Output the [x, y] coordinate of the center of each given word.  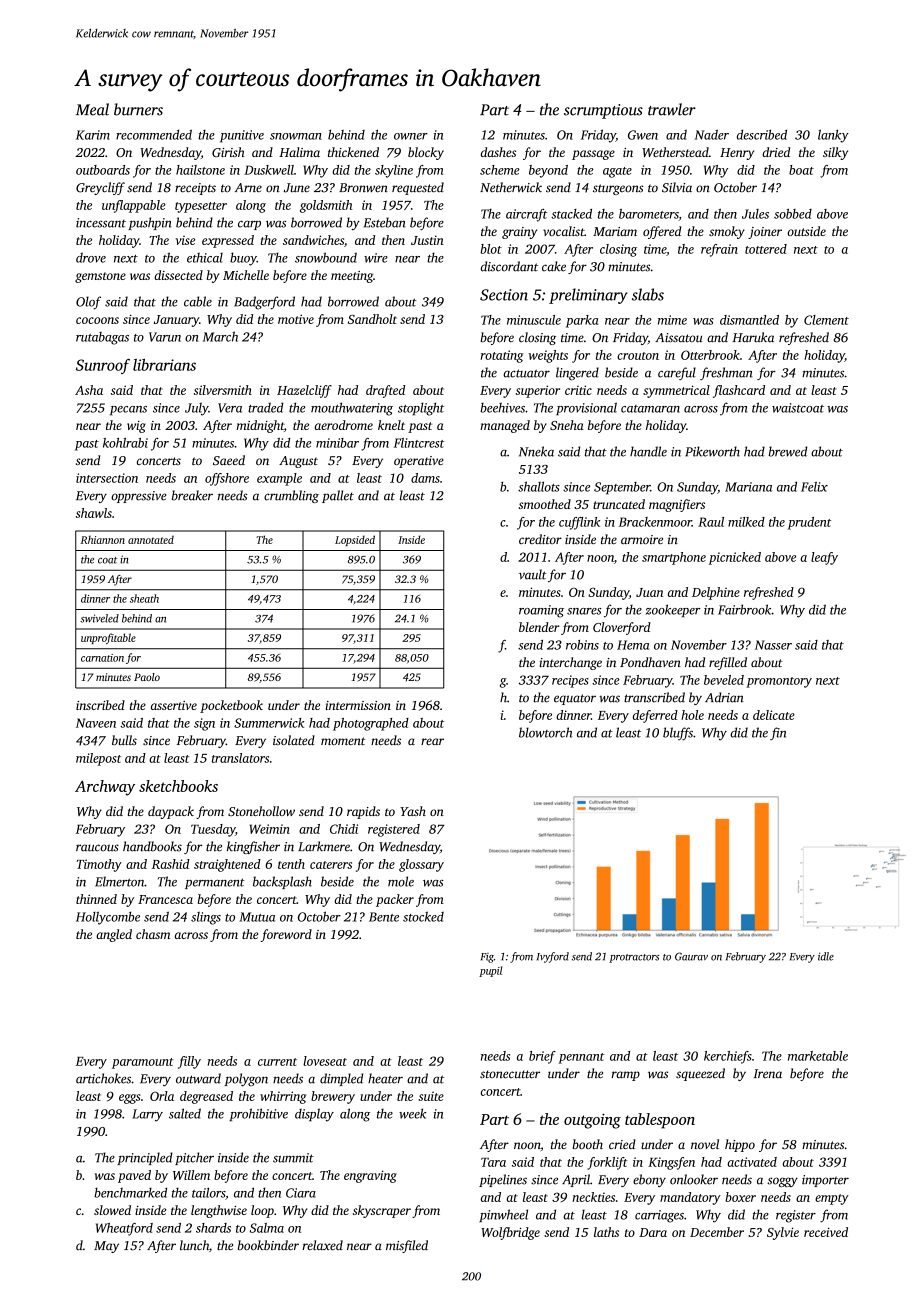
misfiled [407, 1246]
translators [240, 758]
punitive [242, 136]
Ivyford [553, 957]
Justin [427, 240]
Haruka [753, 337]
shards [213, 1228]
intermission [358, 705]
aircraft [526, 215]
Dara [653, 1232]
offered [662, 232]
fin [778, 733]
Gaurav [691, 956]
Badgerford [264, 303]
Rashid [171, 864]
